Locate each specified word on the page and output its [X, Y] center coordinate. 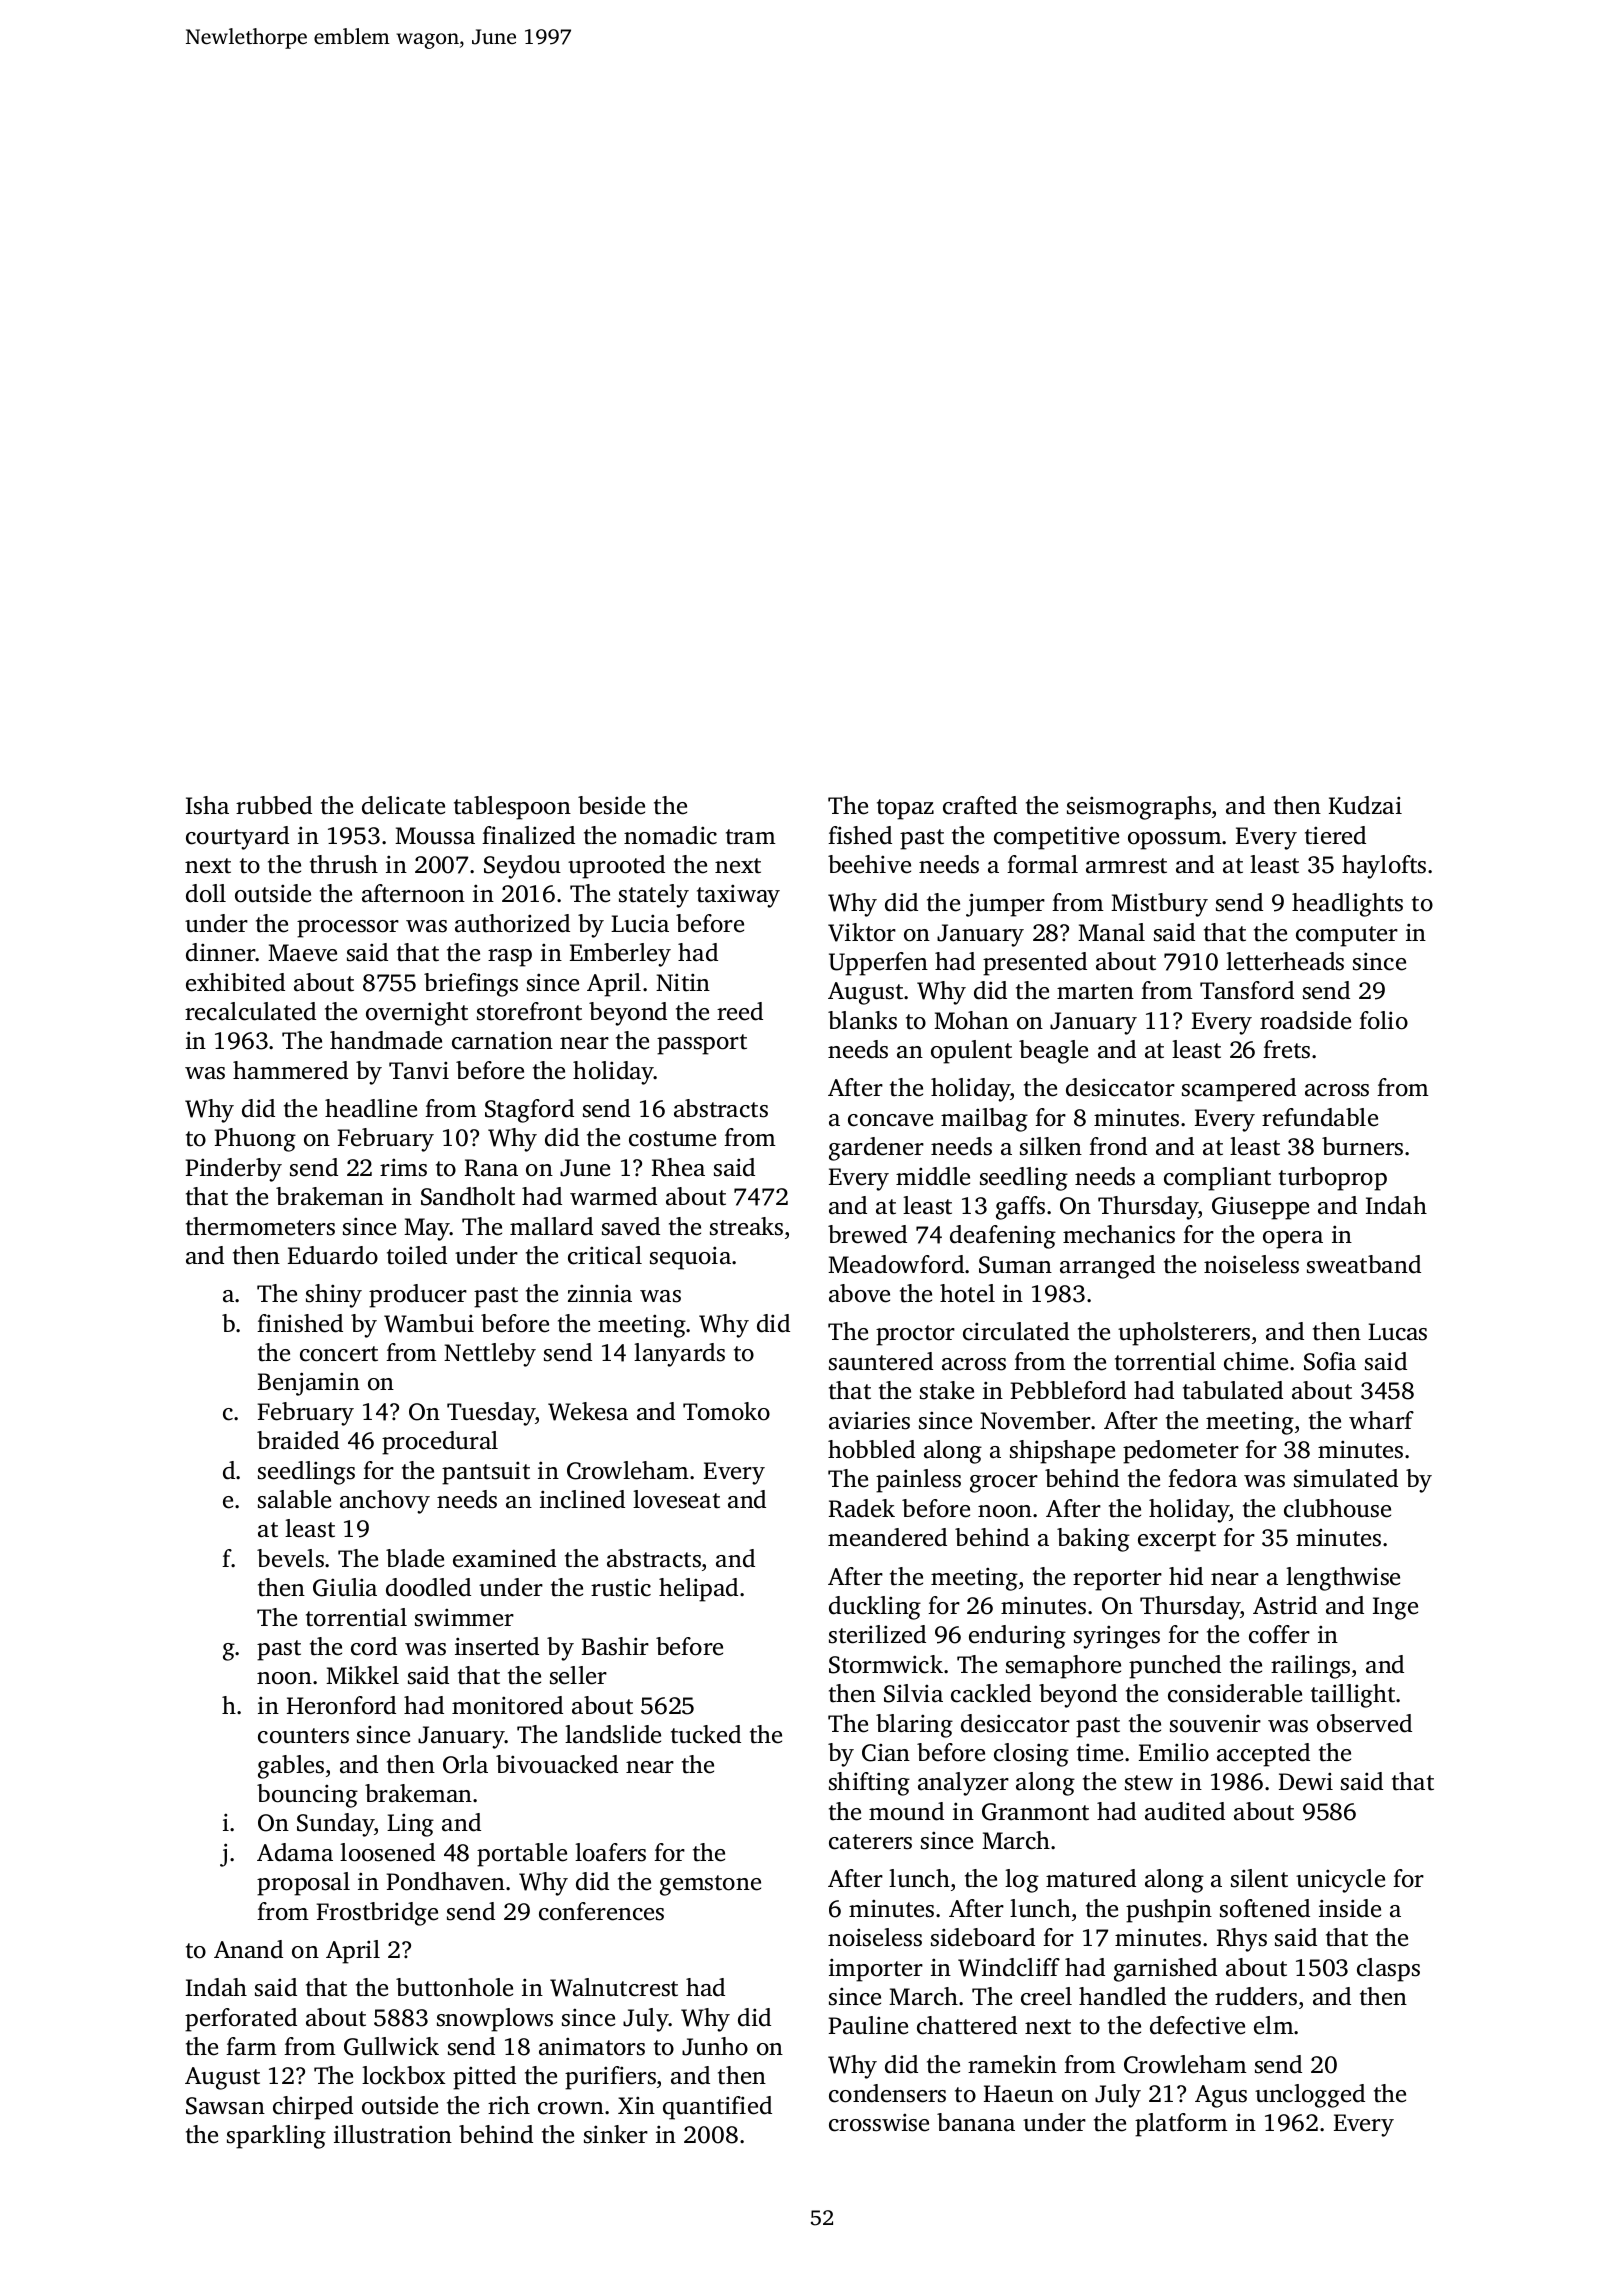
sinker [616, 2134]
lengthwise [1343, 1579]
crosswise [879, 2122]
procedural [440, 1443]
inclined [582, 1499]
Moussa [435, 836]
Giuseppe [1260, 1208]
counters [303, 1736]
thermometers [260, 1226]
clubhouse [1337, 1508]
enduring [1017, 1637]
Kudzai [1365, 805]
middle [933, 1176]
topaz [905, 809]
